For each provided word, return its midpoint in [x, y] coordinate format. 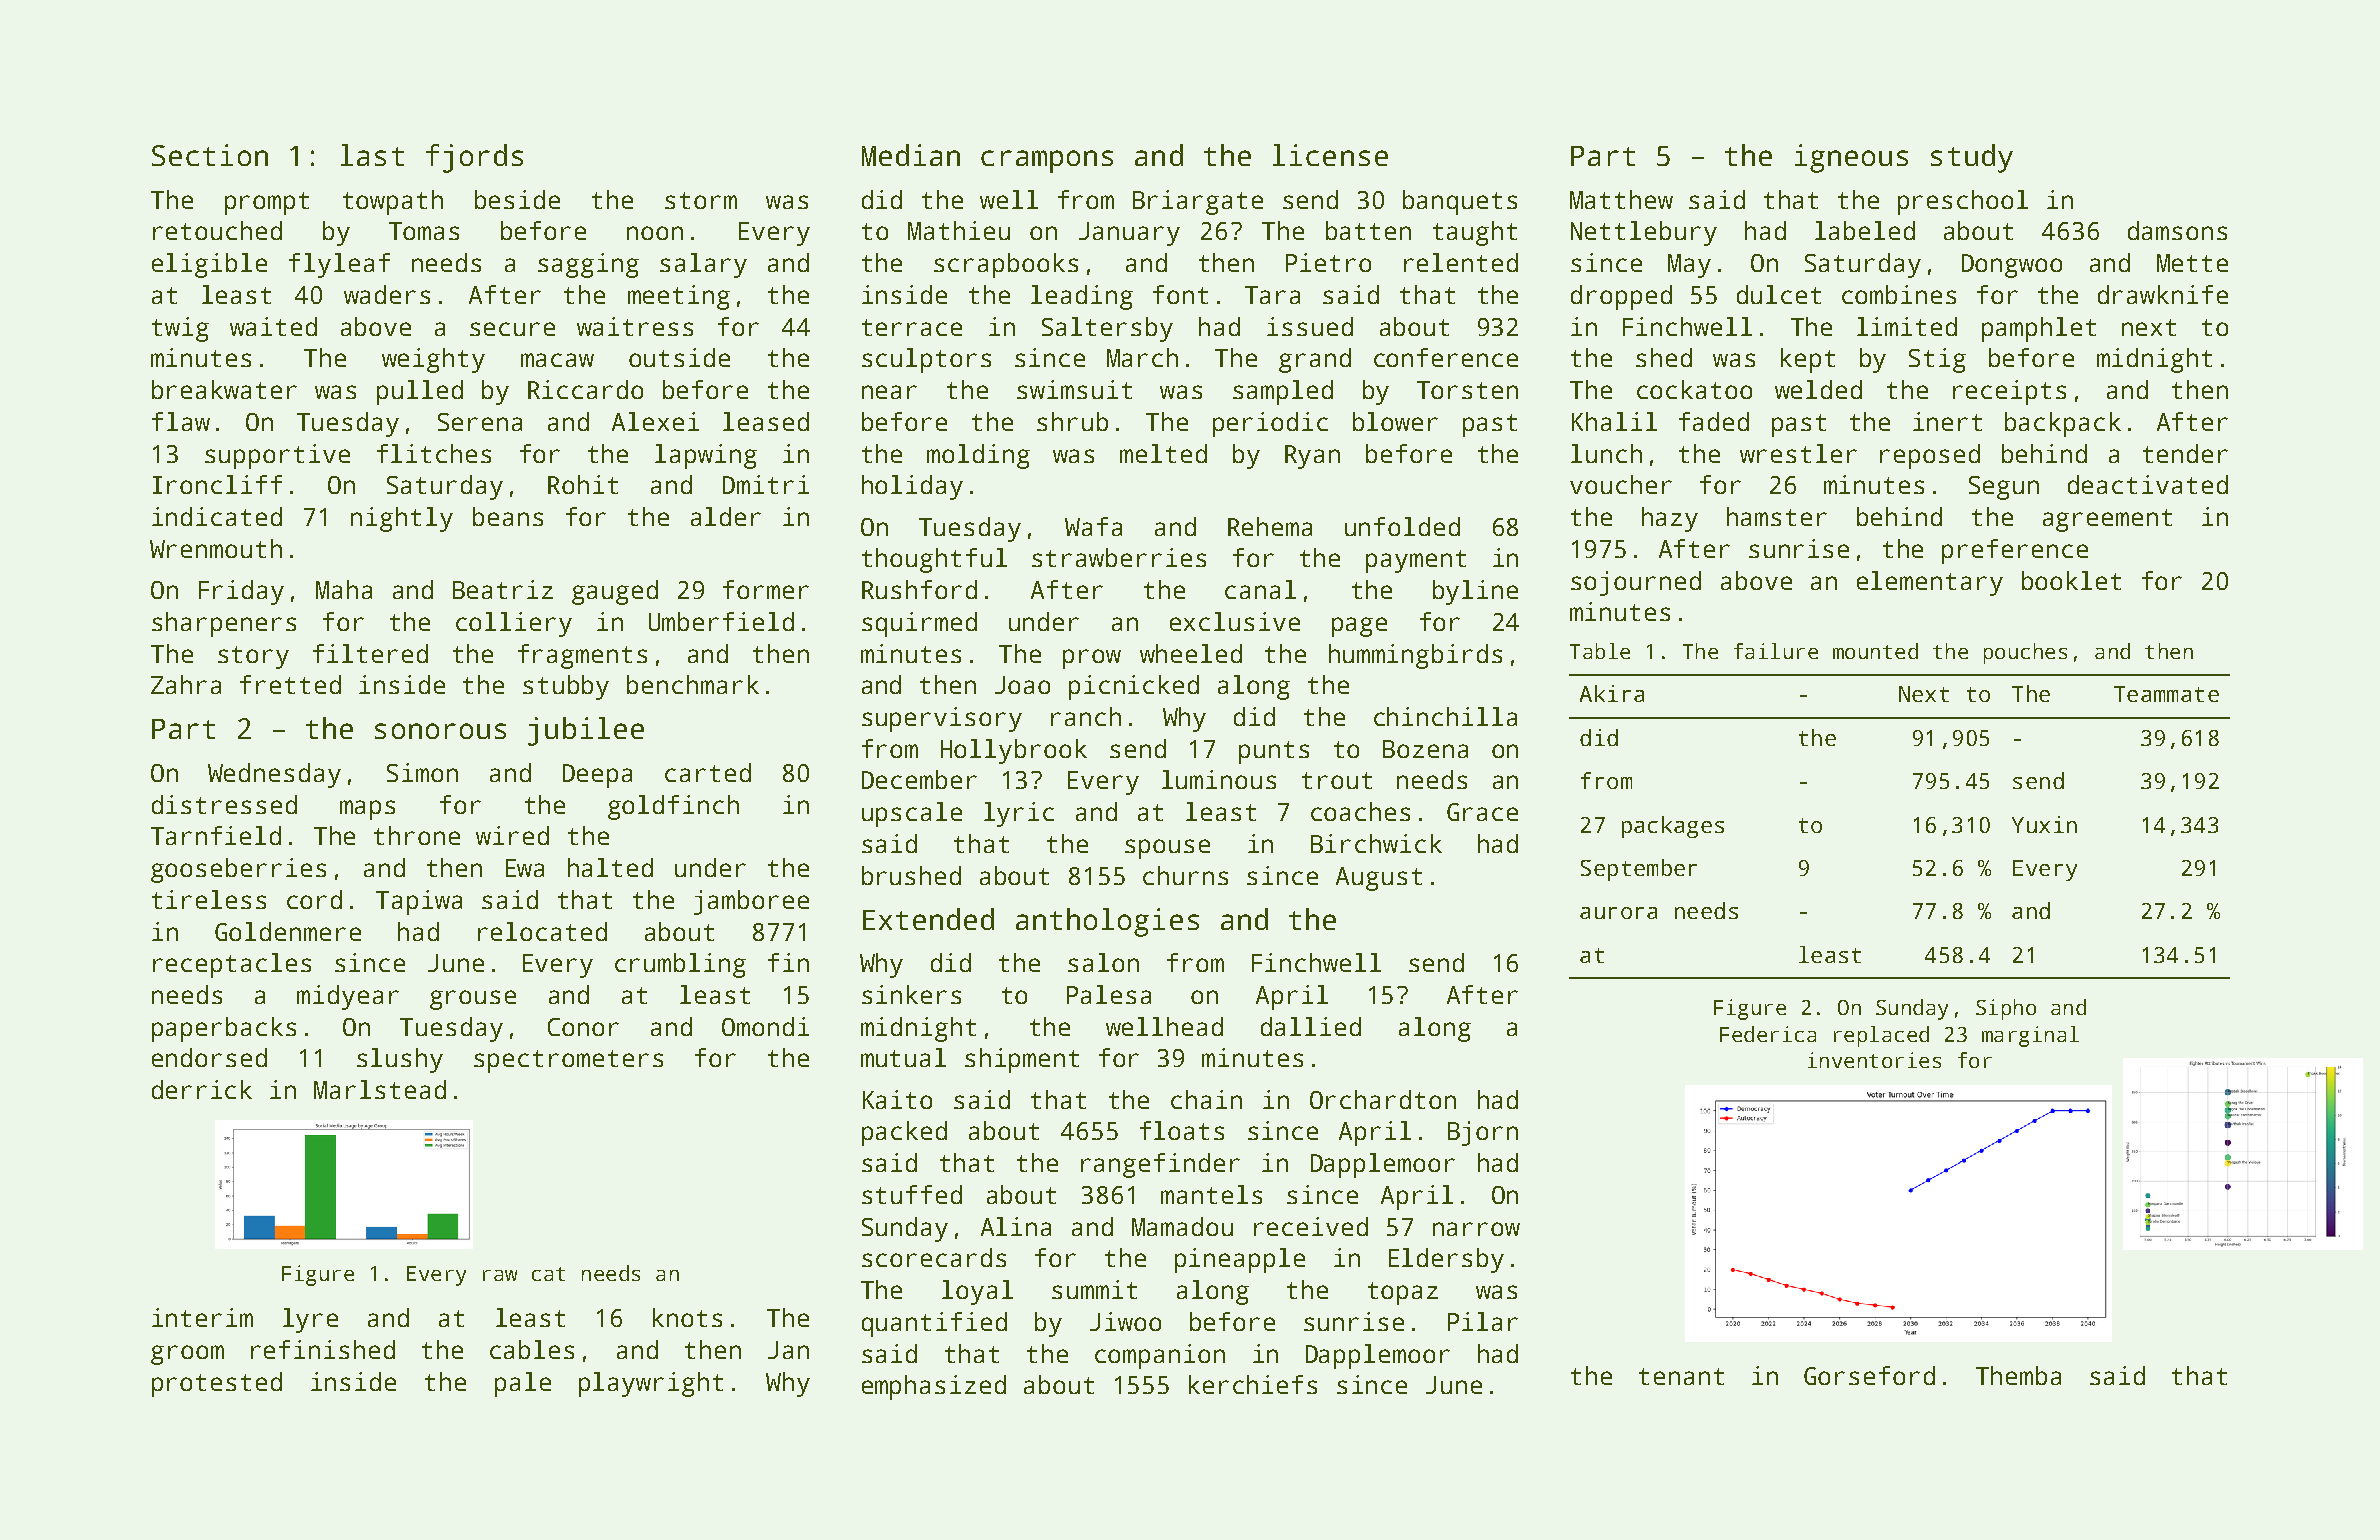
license [1330, 155]
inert [1947, 421]
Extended [928, 919]
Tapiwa [419, 902]
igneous [1851, 158]
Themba [2018, 1375]
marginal [2030, 1036]
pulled [420, 392]
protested [217, 1384]
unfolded [1402, 526]
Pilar [1483, 1321]
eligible [209, 265]
